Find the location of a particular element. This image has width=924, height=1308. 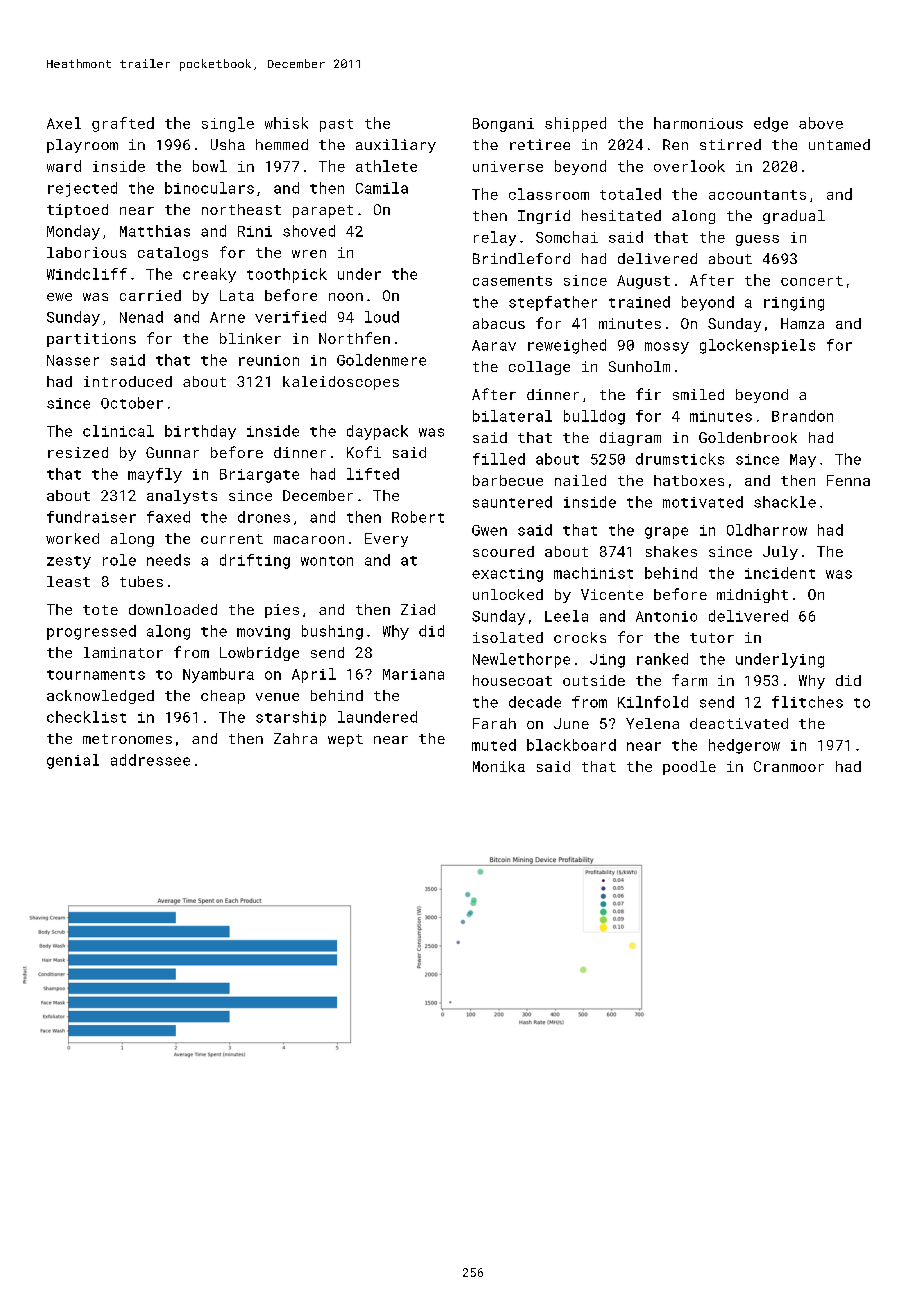

midnight is located at coordinates (752, 596).
